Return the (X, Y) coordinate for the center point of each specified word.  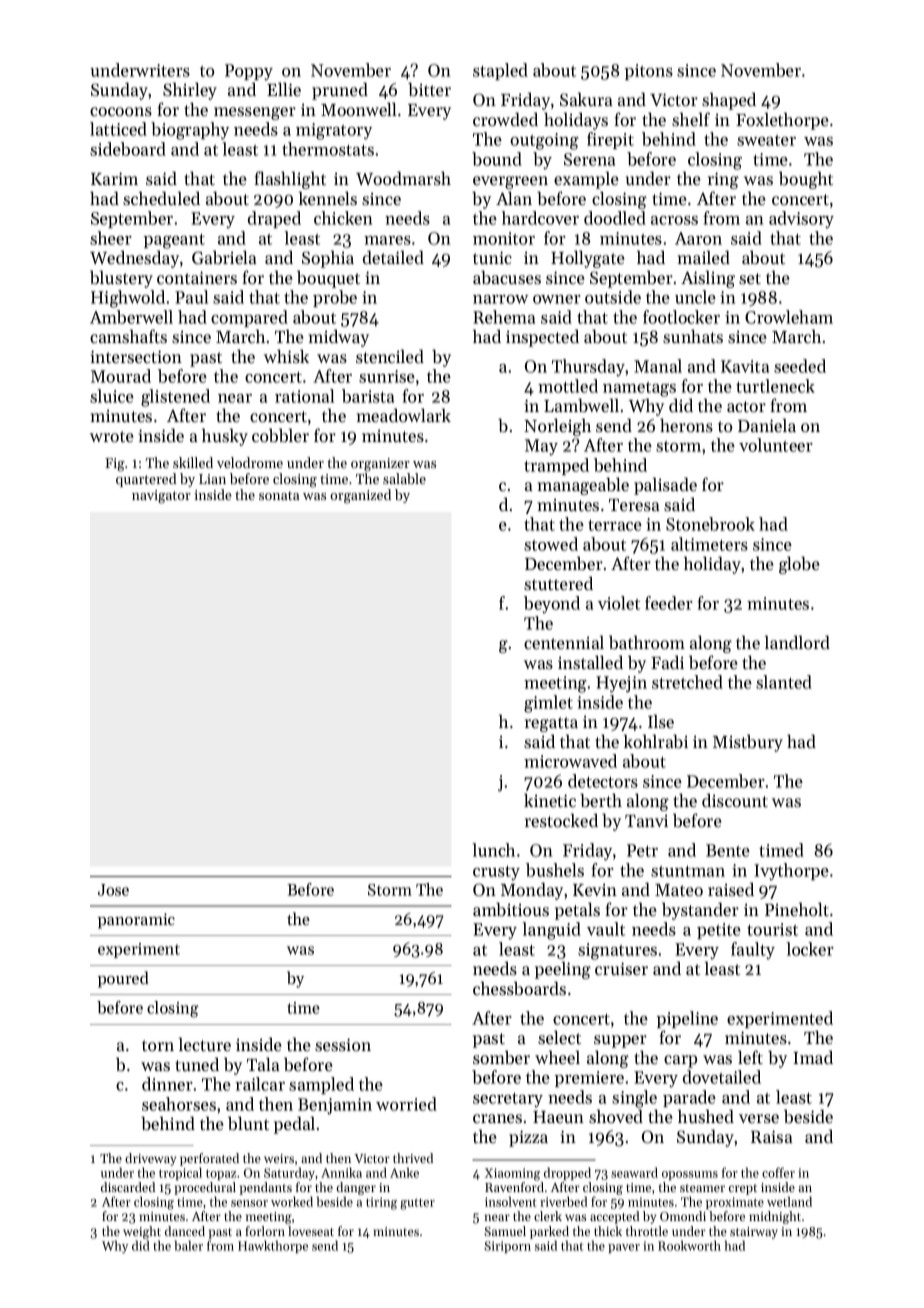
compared (249, 318)
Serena (589, 159)
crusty (496, 872)
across (674, 220)
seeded (800, 366)
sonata (279, 495)
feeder (669, 603)
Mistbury (748, 743)
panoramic (136, 921)
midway (339, 338)
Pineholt (797, 909)
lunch (493, 850)
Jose (113, 890)
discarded (128, 1187)
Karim (114, 178)
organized (360, 496)
